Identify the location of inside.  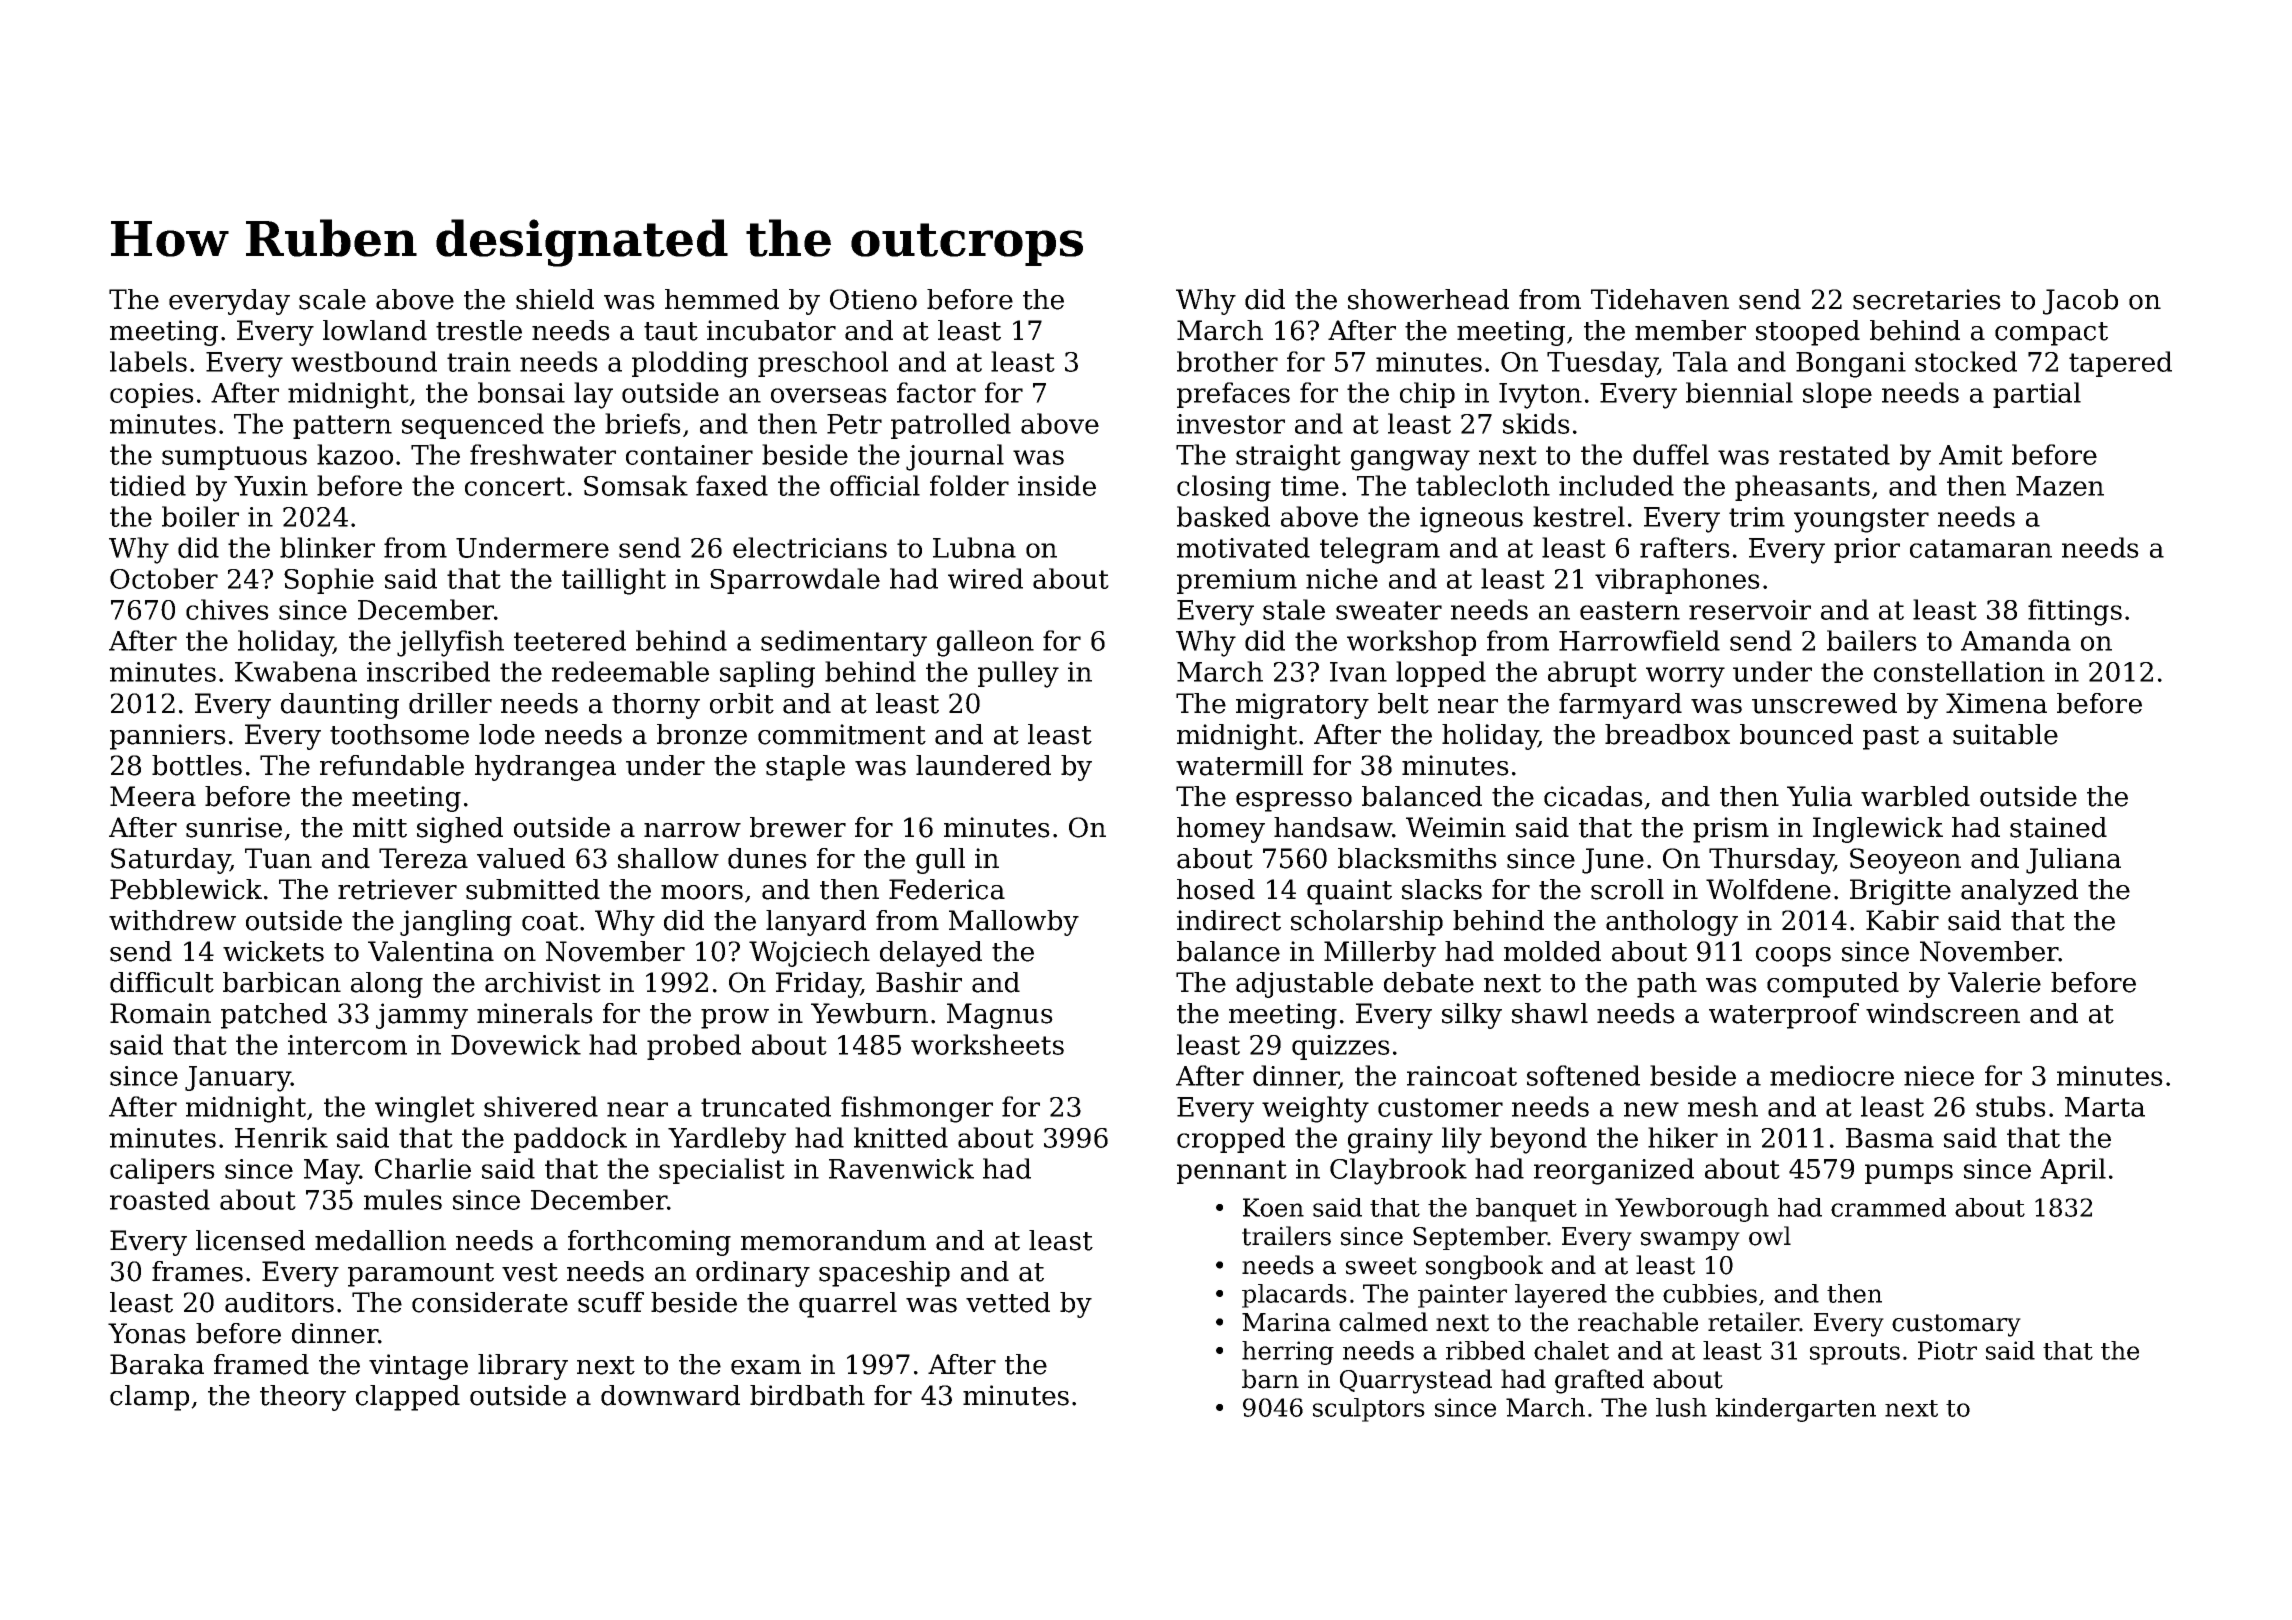
(1057, 485).
